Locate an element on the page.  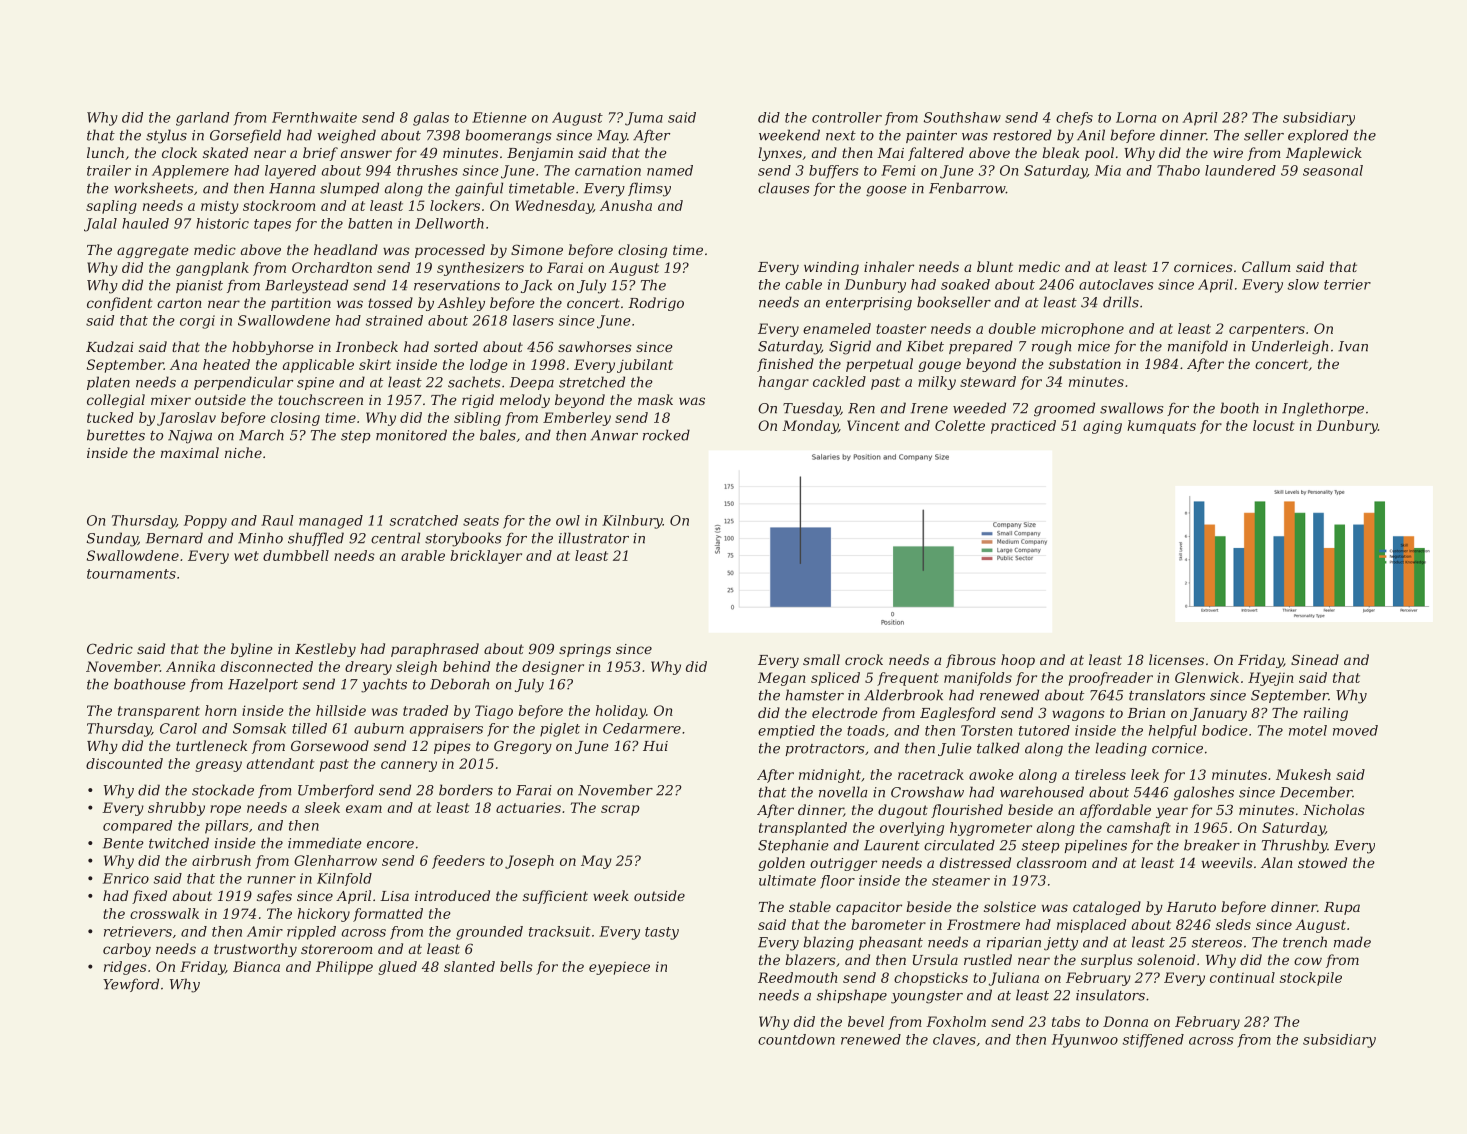
Megan is located at coordinates (782, 679).
